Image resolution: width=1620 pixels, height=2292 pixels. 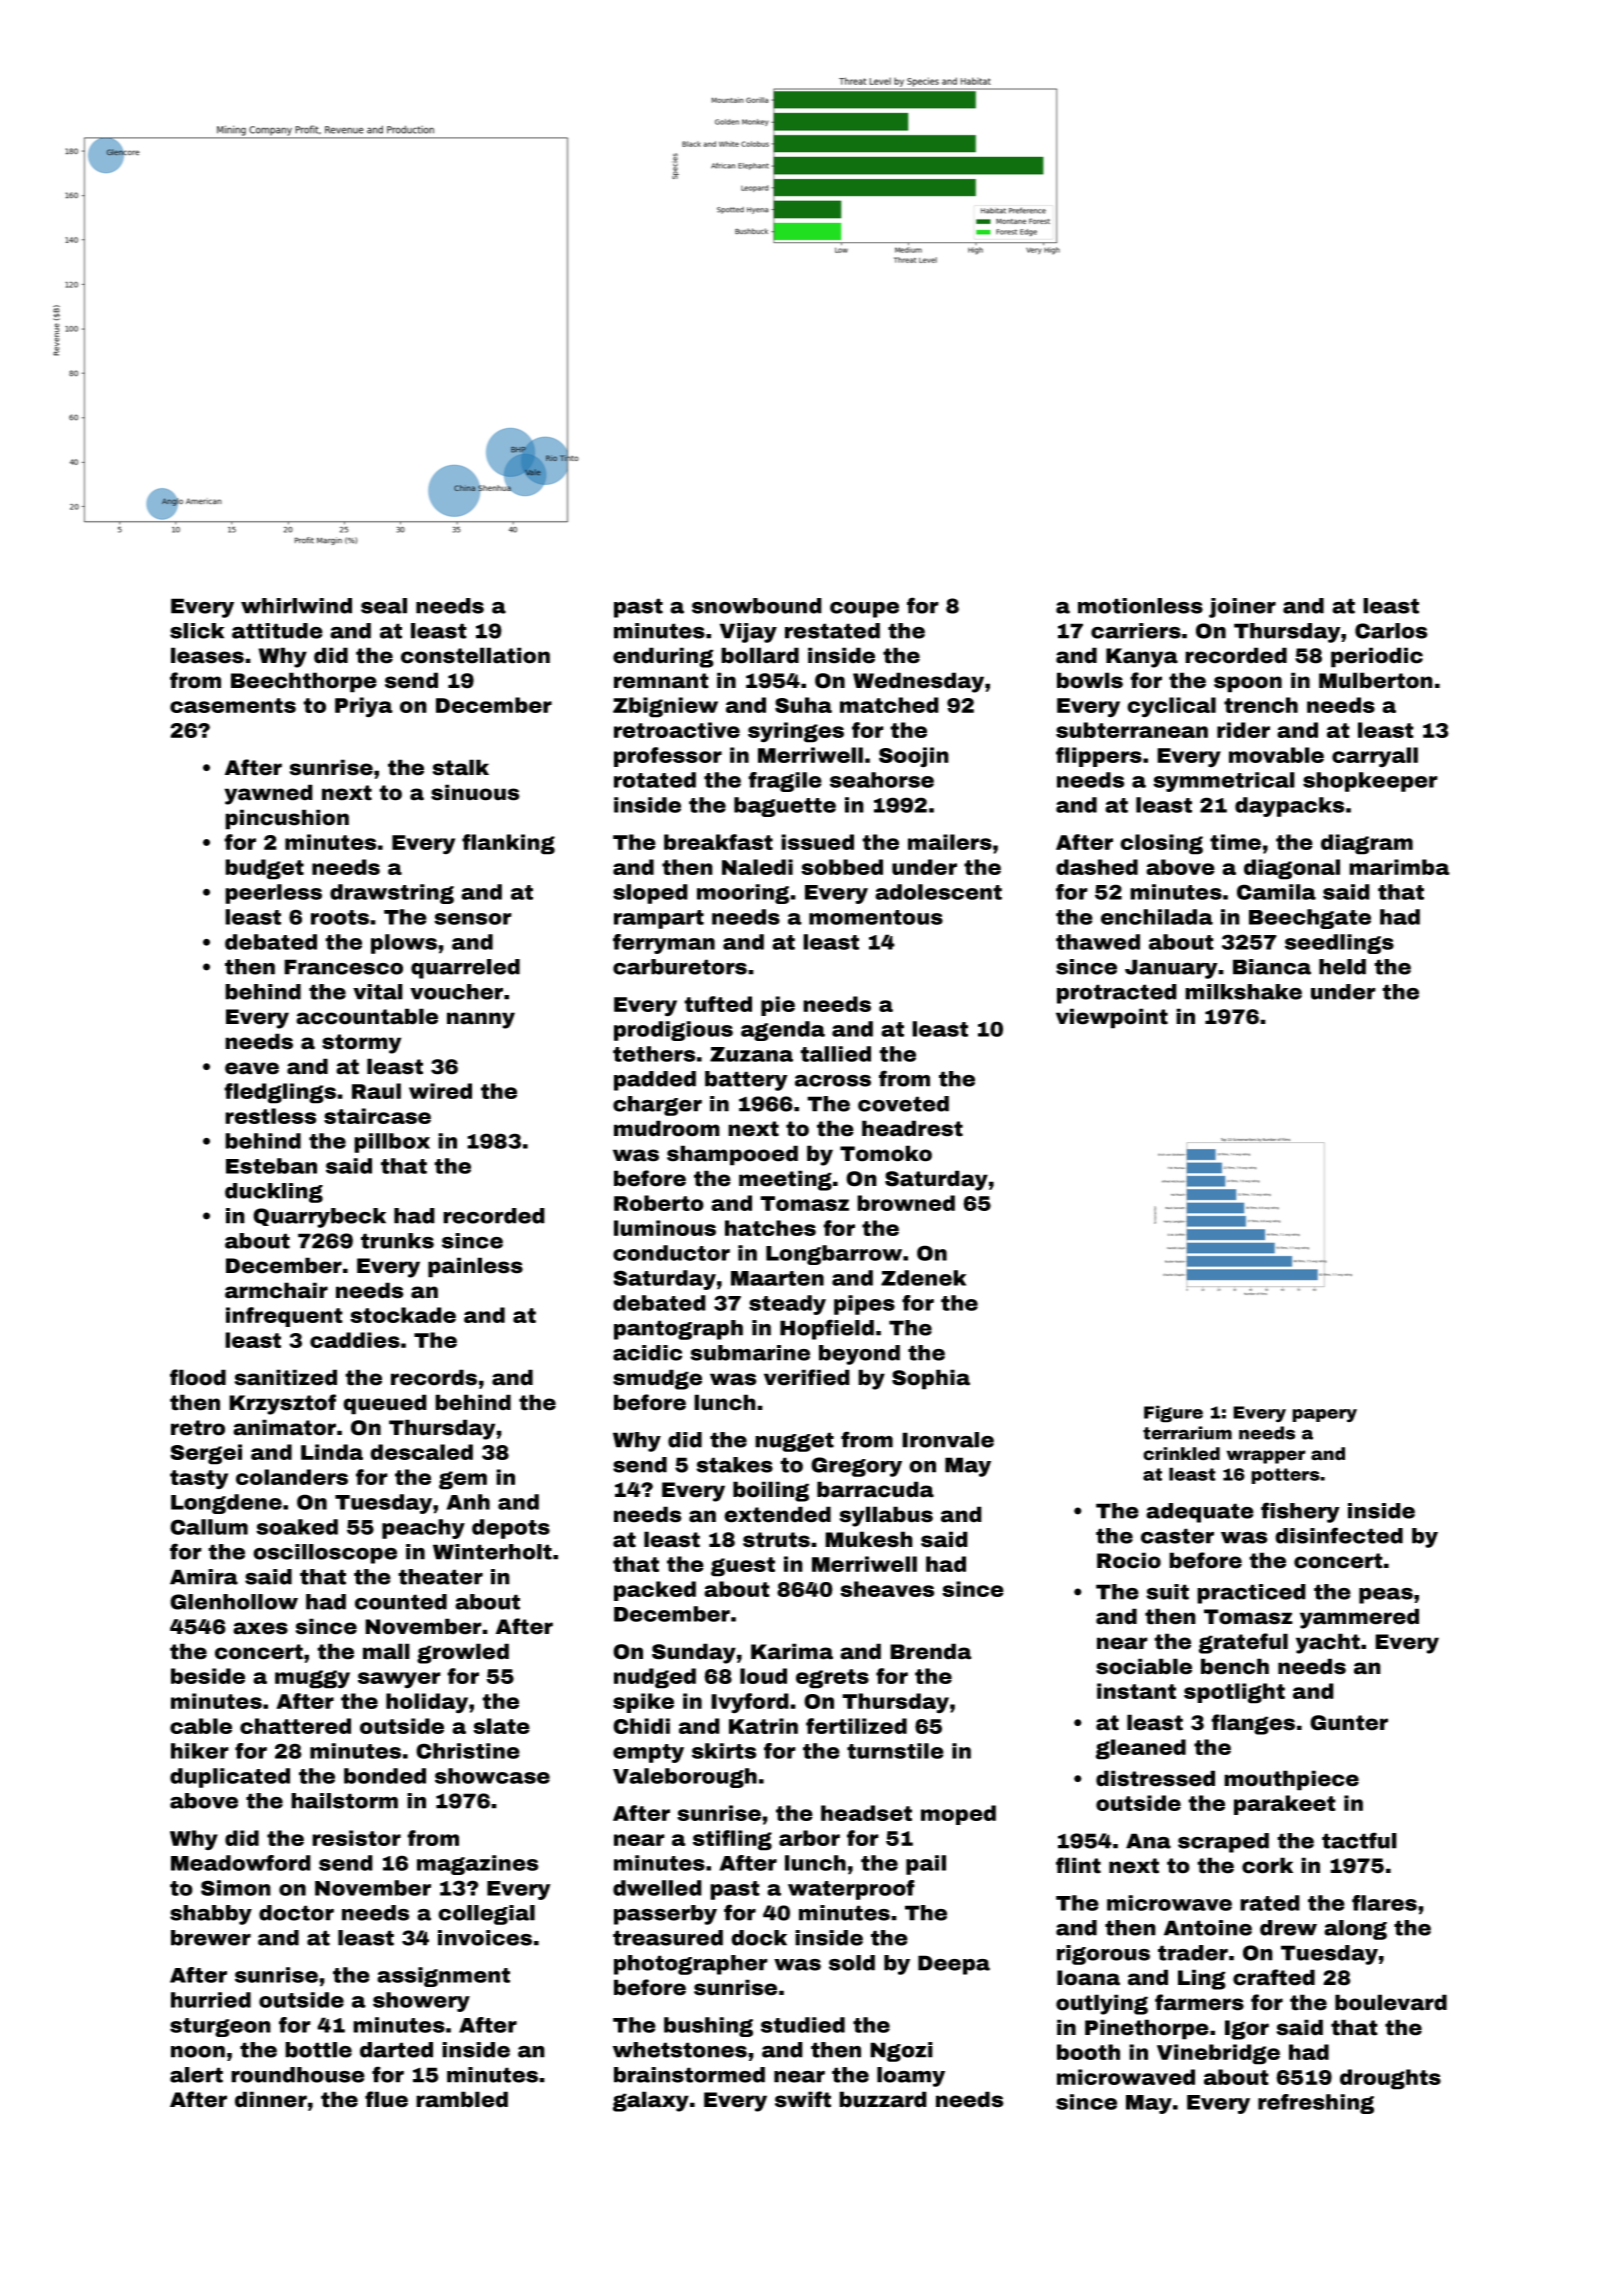 I want to click on moped, so click(x=958, y=1815).
